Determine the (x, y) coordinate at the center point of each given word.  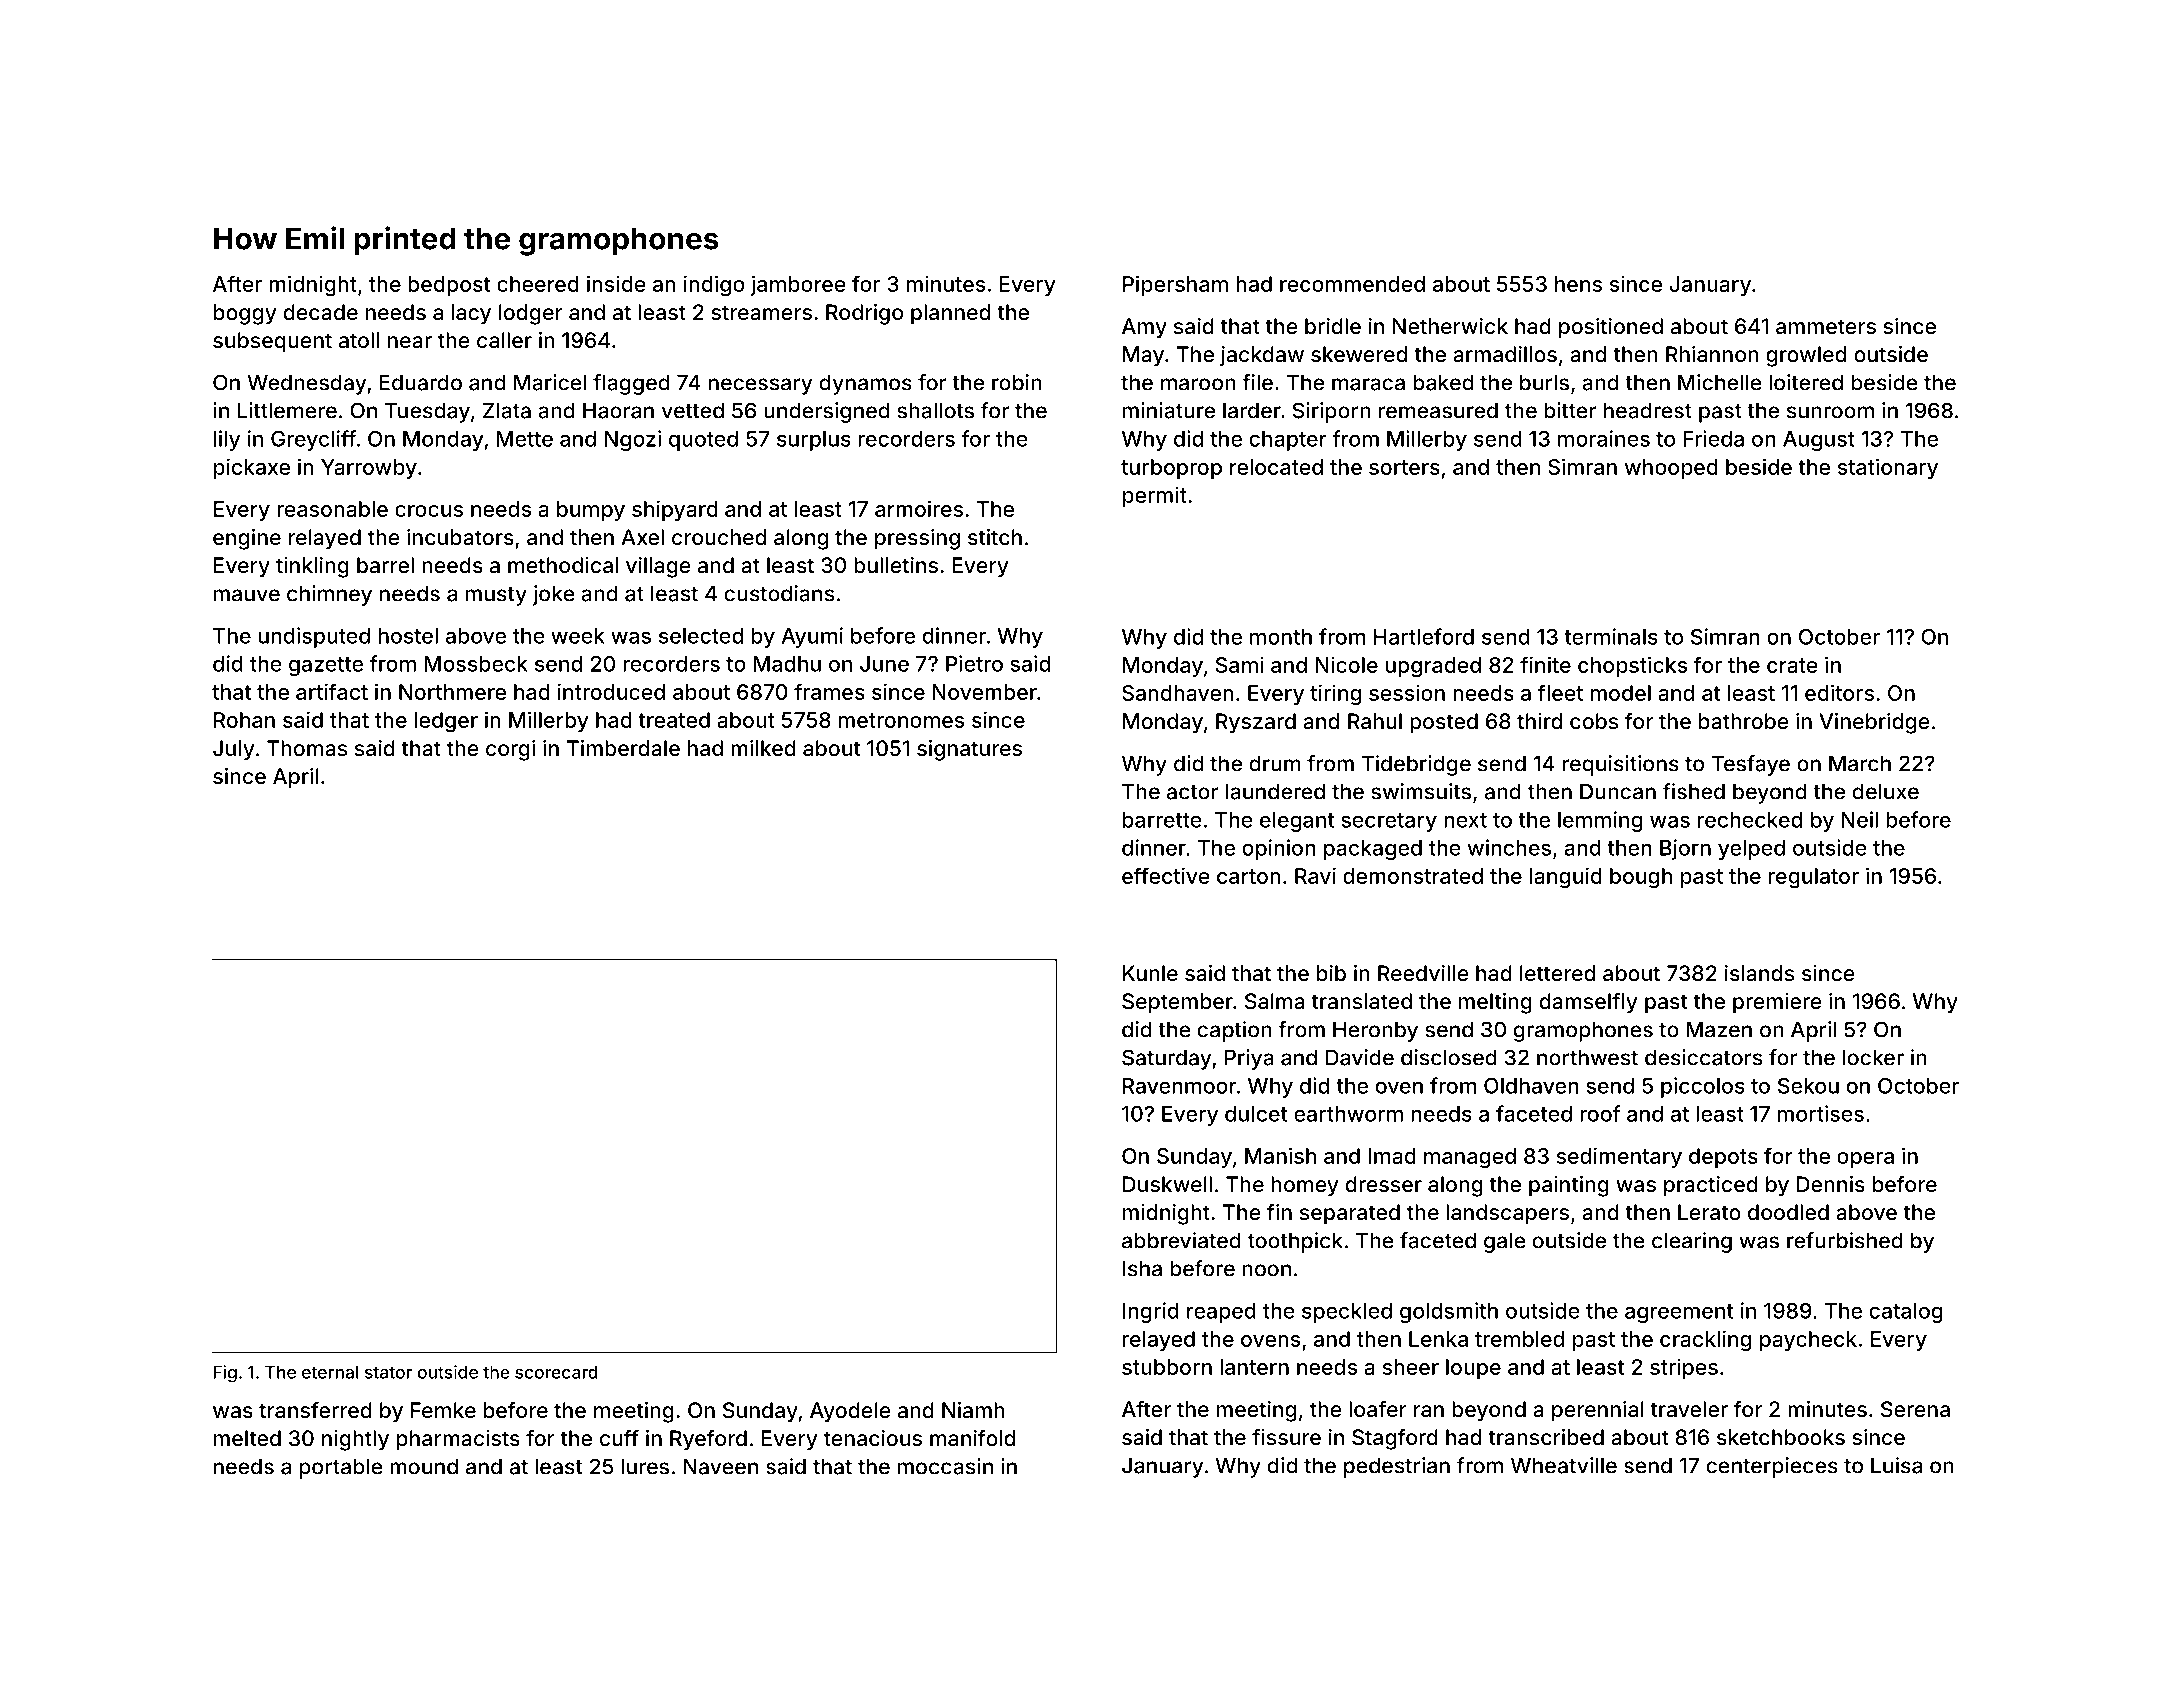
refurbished (1845, 1240)
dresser (1384, 1184)
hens (1578, 284)
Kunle (1150, 973)
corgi (510, 750)
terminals (1611, 636)
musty (496, 596)
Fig (225, 1374)
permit (1155, 496)
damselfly (1589, 1003)
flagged (631, 384)
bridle (1333, 326)
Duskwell (1167, 1184)
